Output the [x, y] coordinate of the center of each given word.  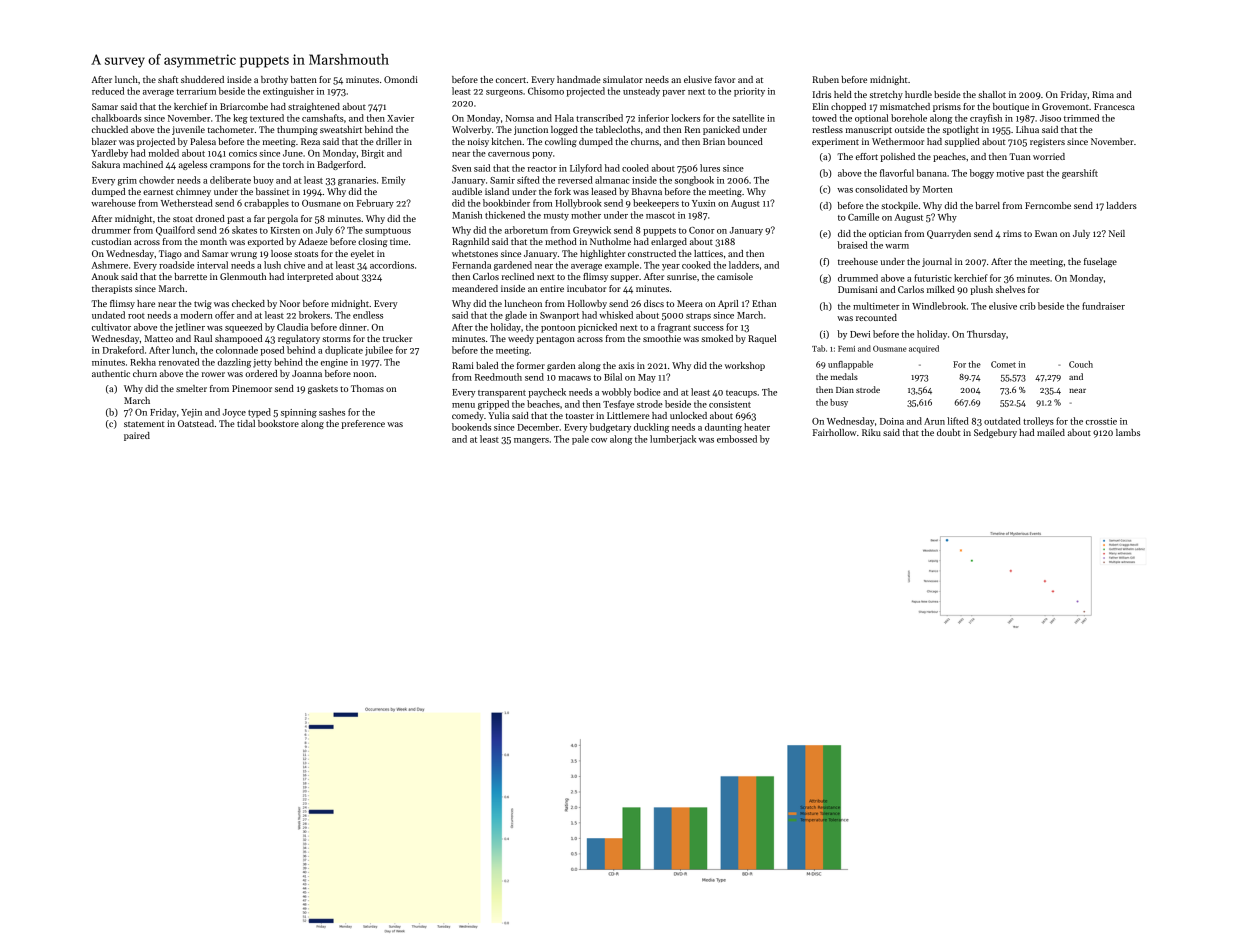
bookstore [278, 423]
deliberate [230, 180]
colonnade [237, 350]
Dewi [860, 334]
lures [710, 168]
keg [240, 119]
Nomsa [520, 118]
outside [910, 129]
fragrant [674, 328]
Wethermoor [898, 141]
